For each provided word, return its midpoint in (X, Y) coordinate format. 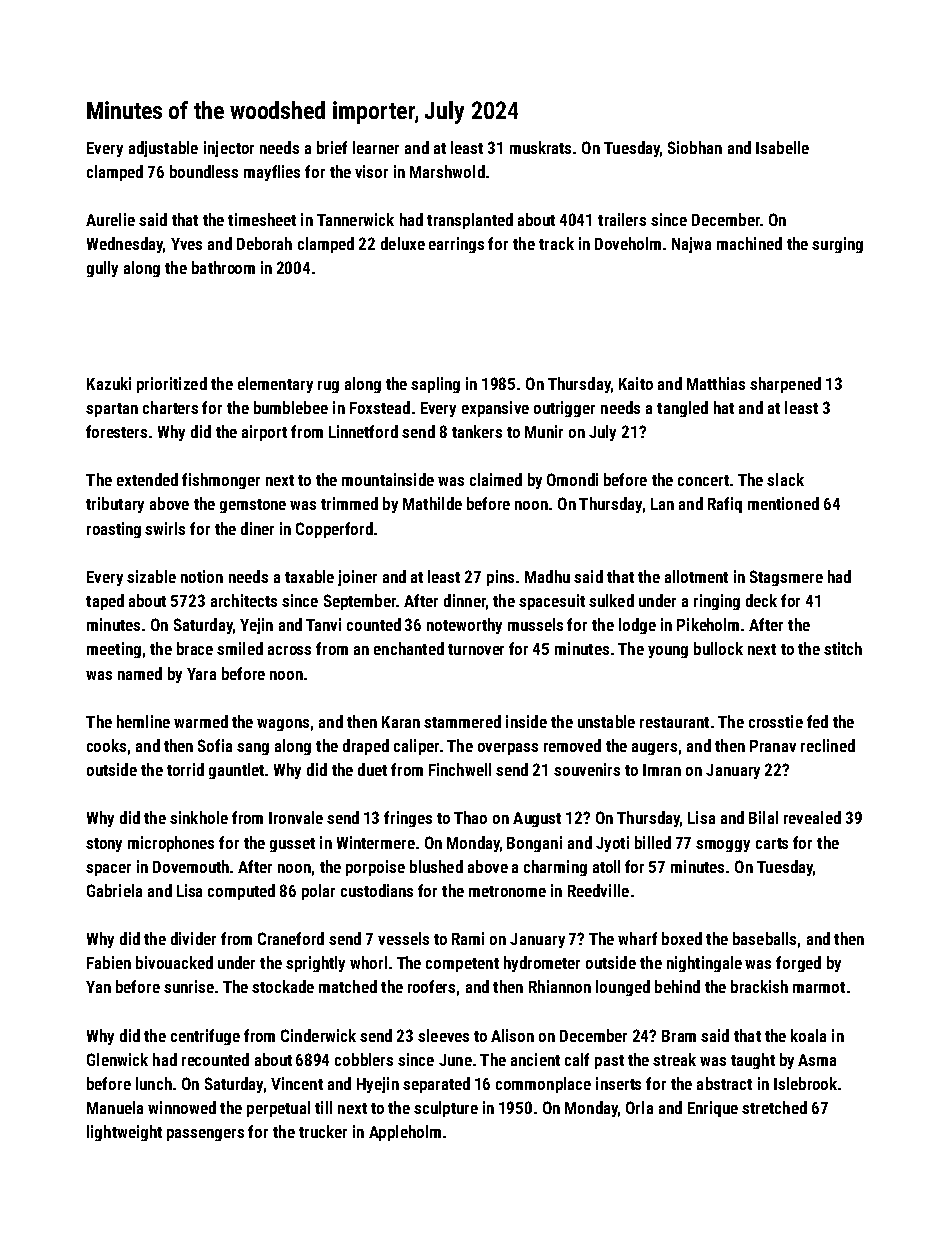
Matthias (716, 383)
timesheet (262, 219)
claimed (496, 479)
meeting (114, 650)
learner (376, 147)
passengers (205, 1135)
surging (837, 245)
